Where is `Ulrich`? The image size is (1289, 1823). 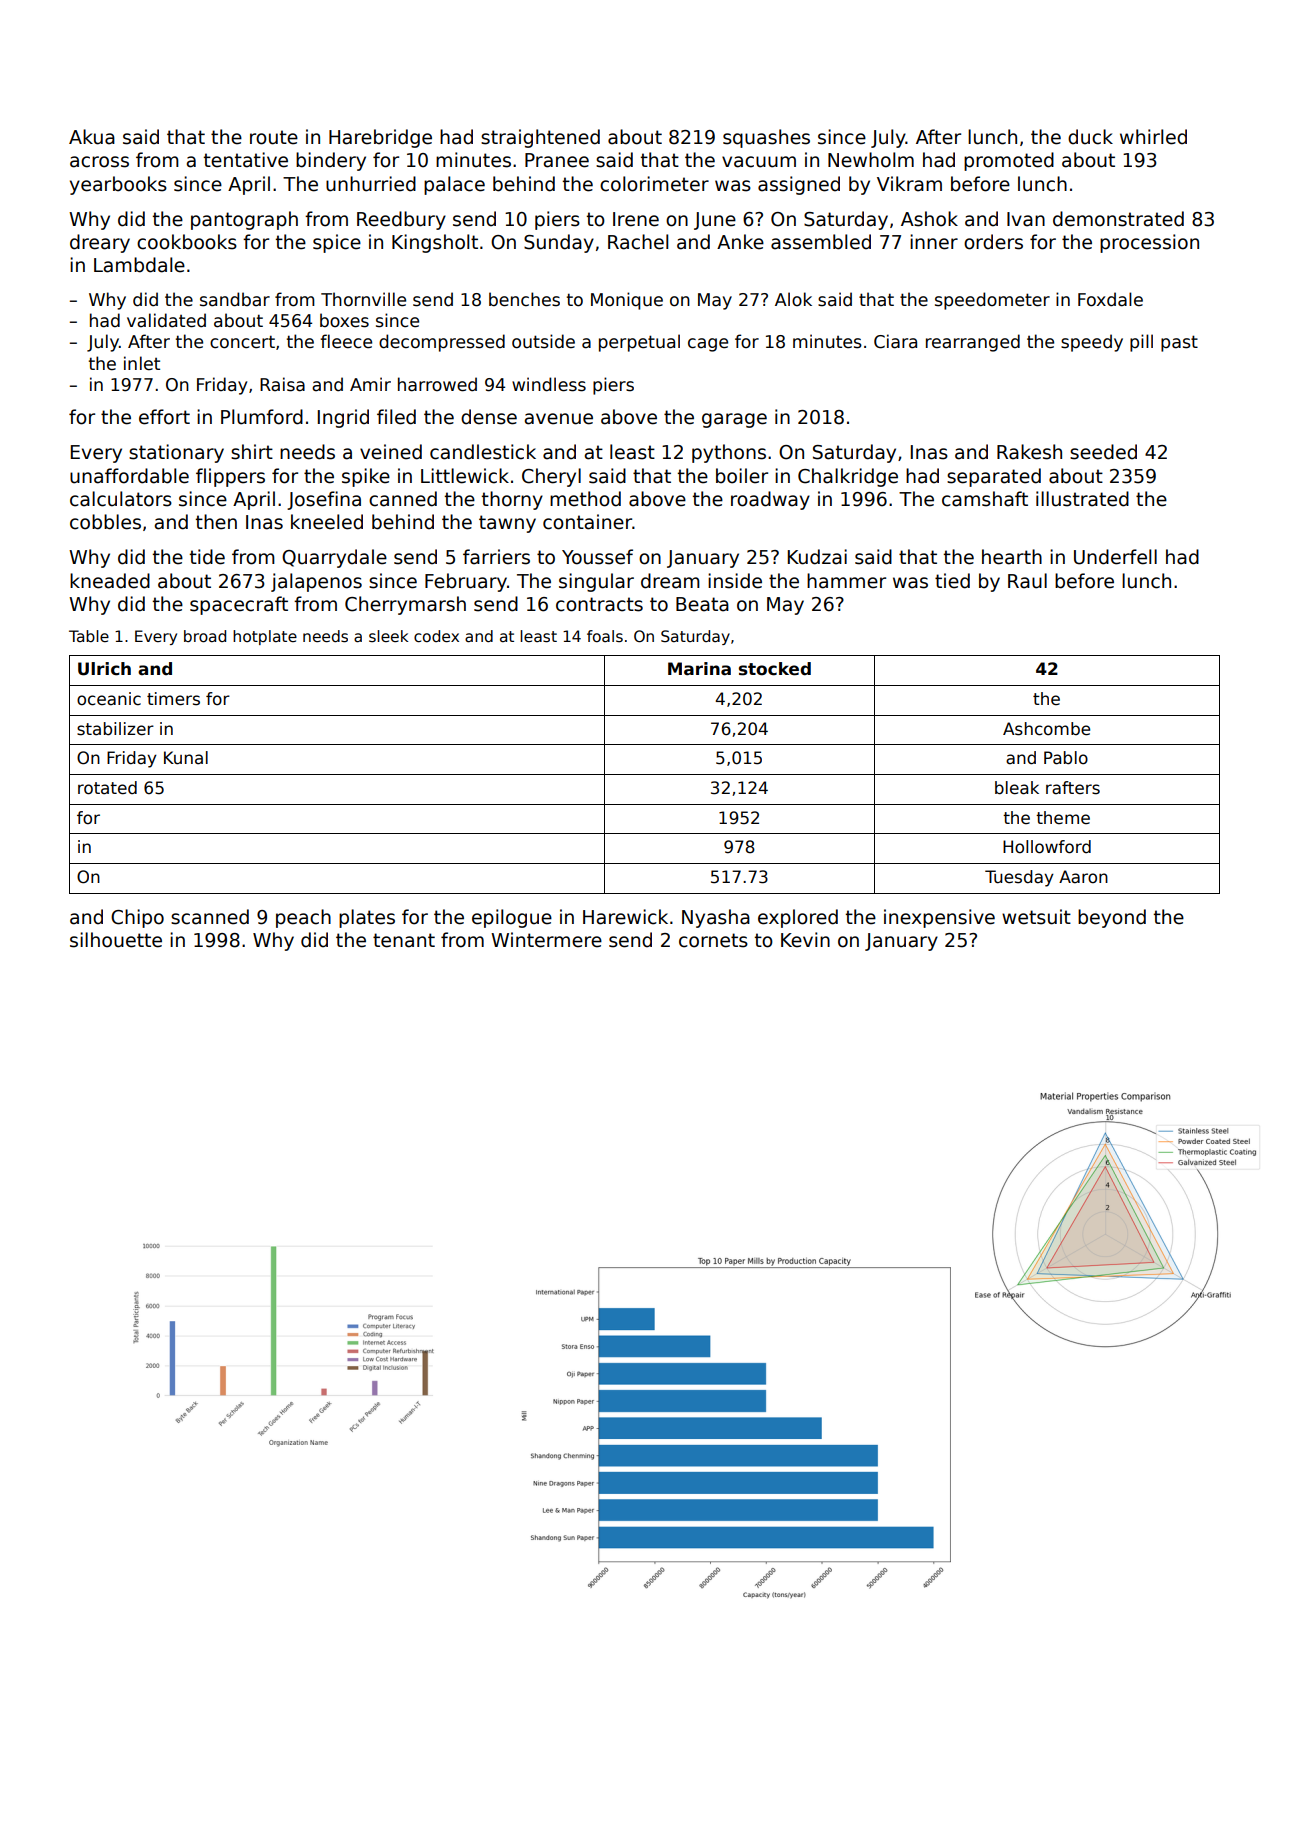 Ulrich is located at coordinates (104, 669).
